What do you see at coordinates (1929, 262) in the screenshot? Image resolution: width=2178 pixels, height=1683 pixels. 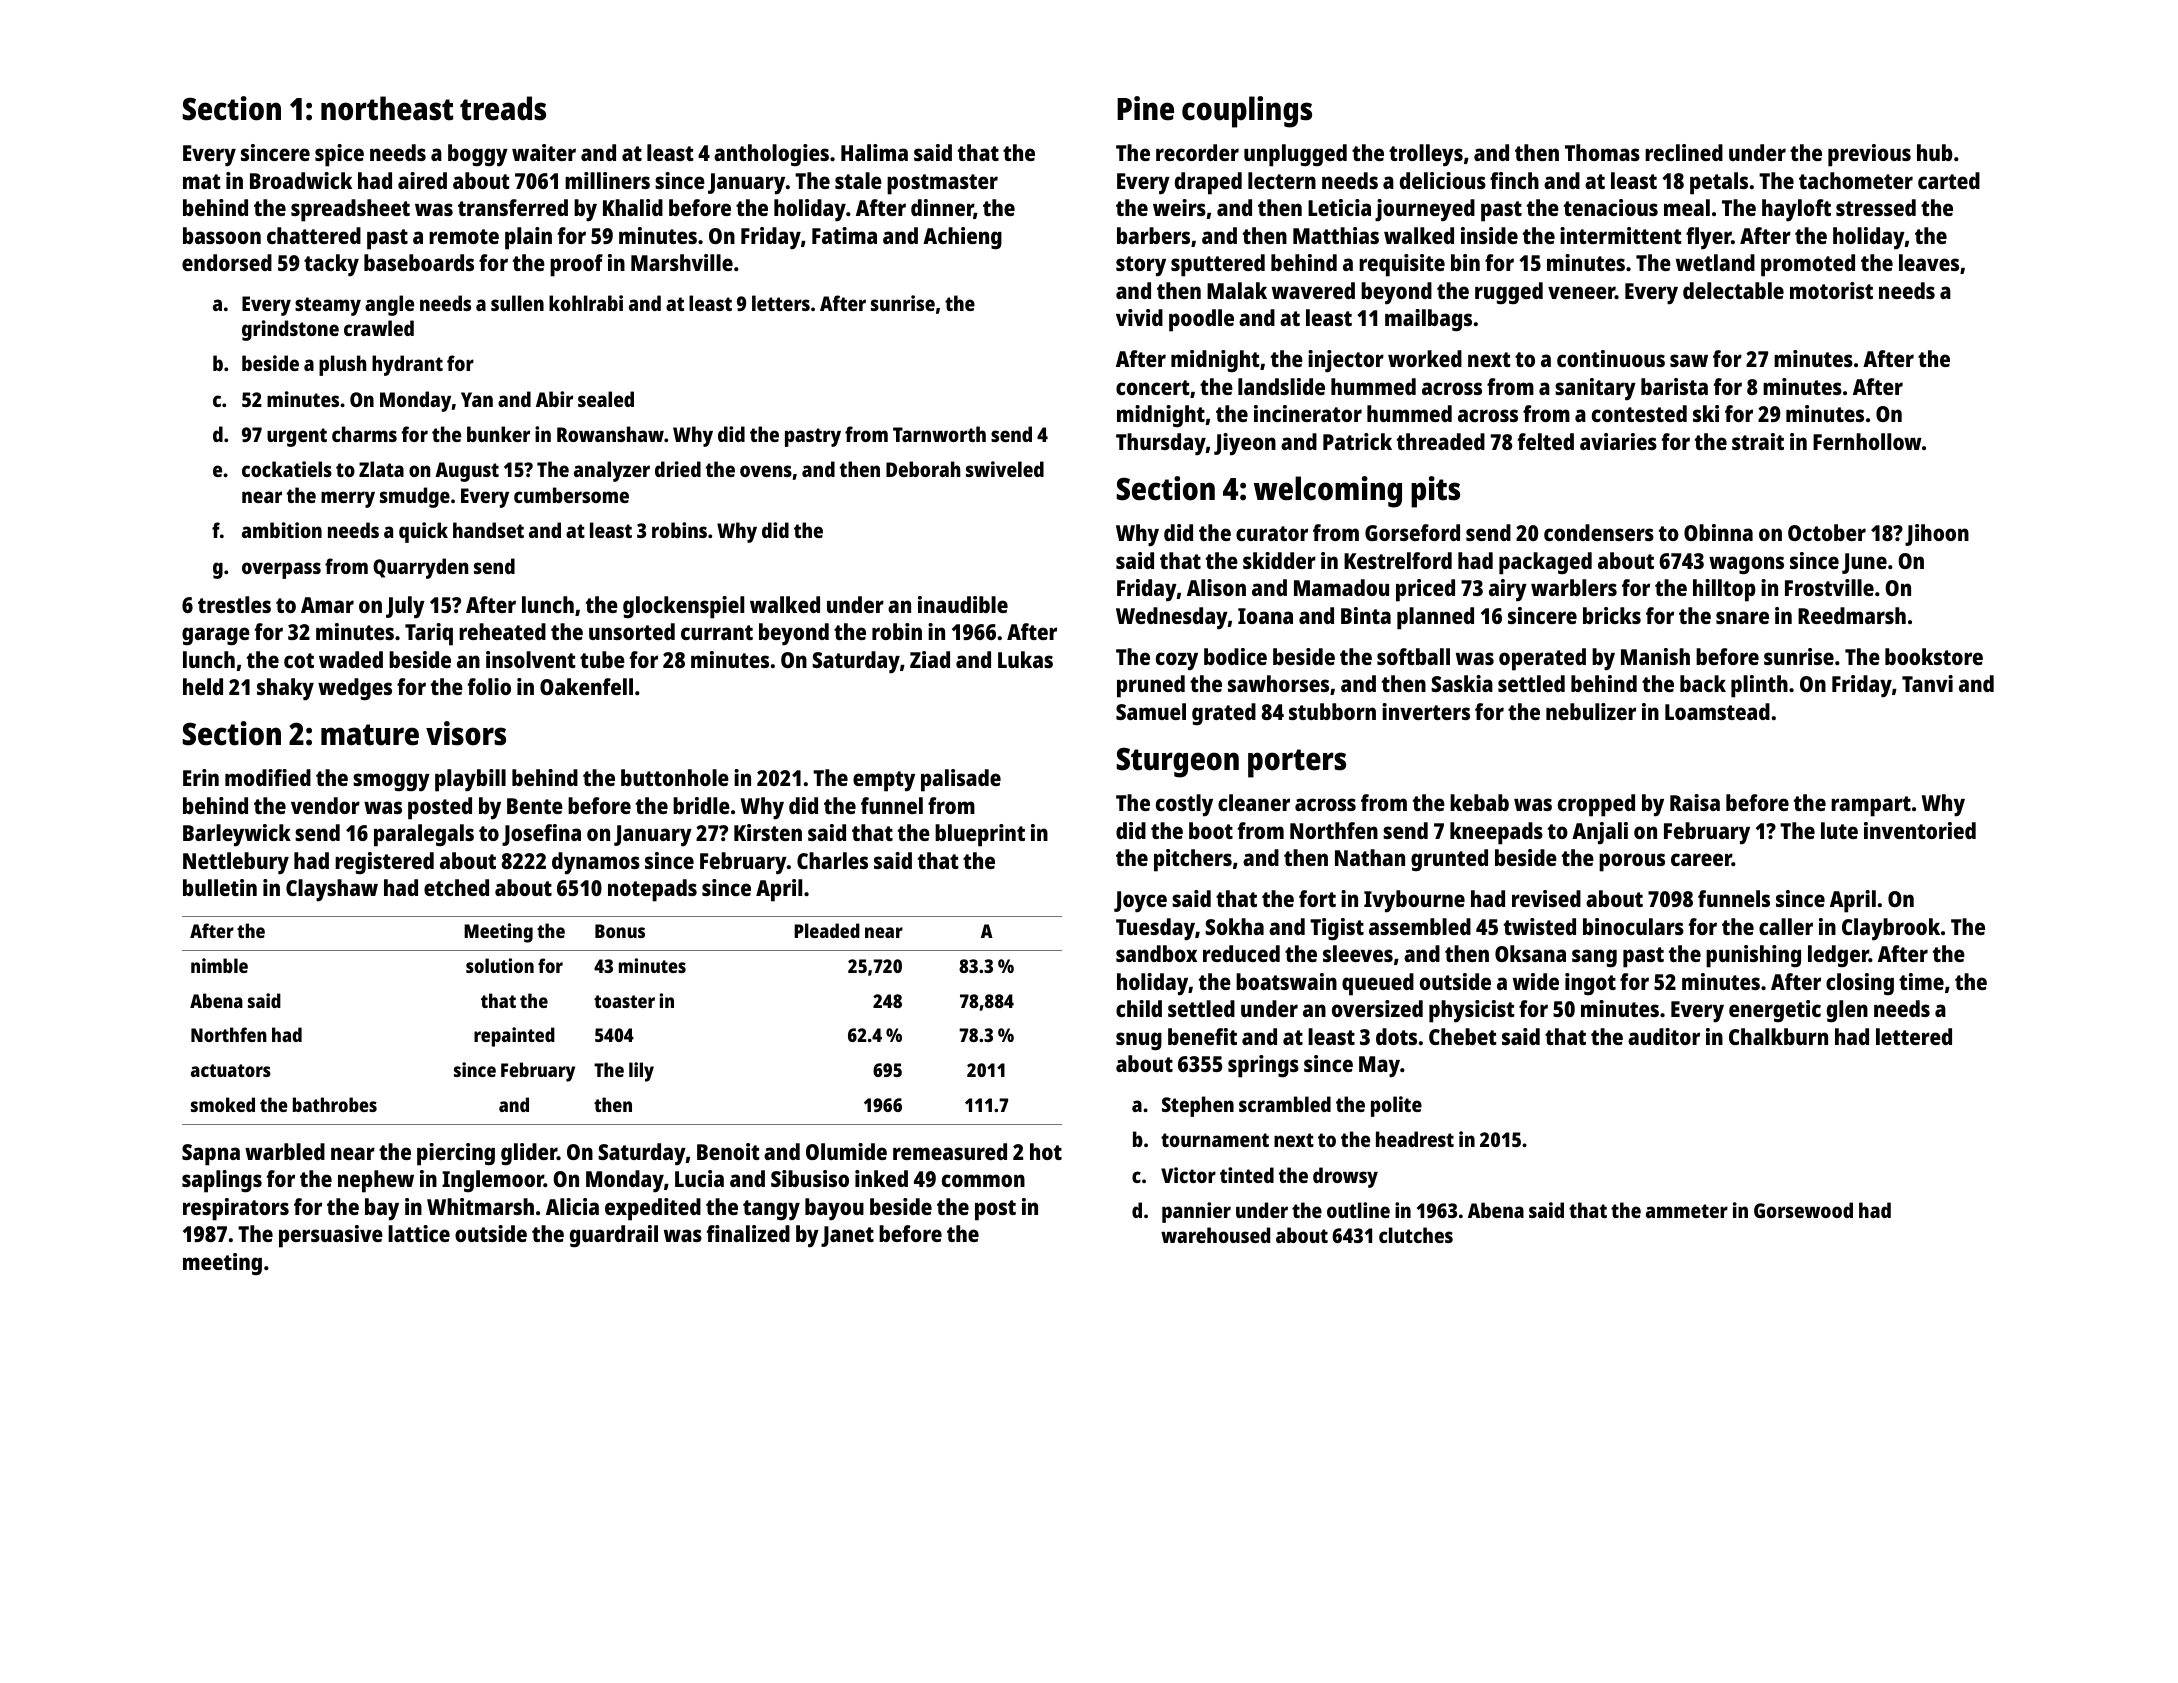 I see `leaves` at bounding box center [1929, 262].
